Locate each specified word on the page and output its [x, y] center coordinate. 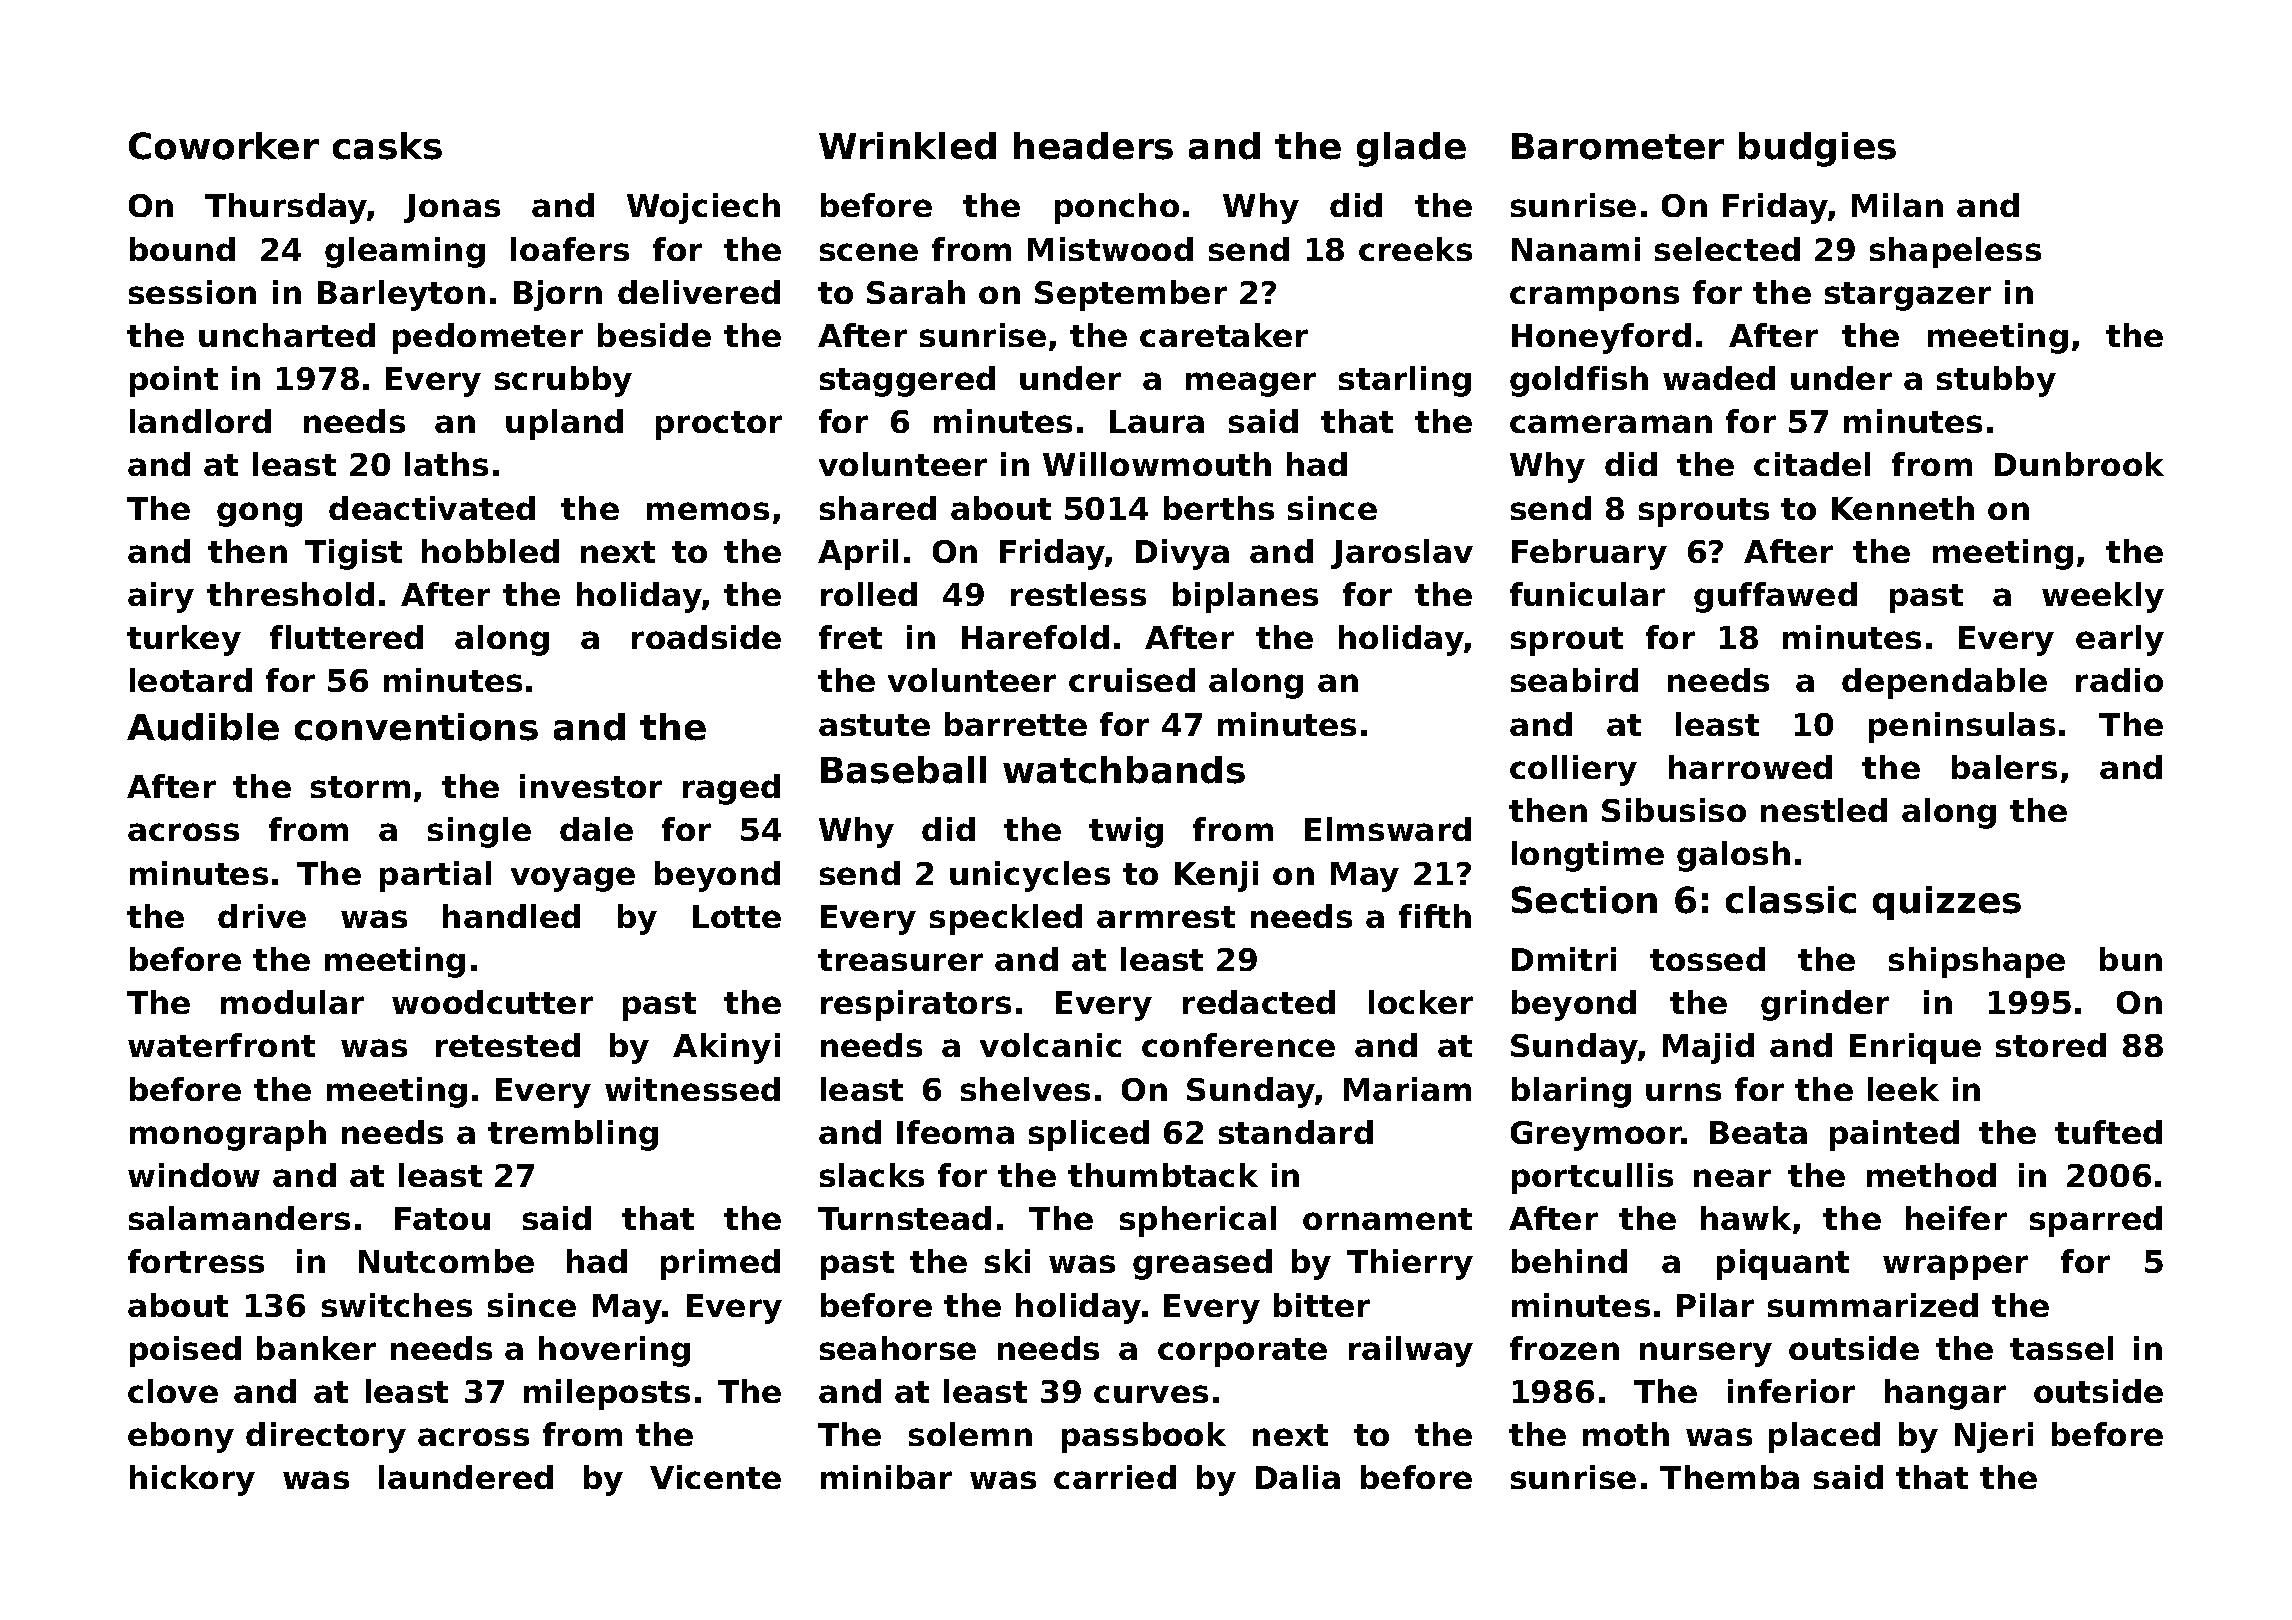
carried [1115, 1477]
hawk [1746, 1218]
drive [262, 916]
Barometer [1618, 146]
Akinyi [726, 1048]
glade [1411, 149]
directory [326, 1437]
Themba [1729, 1477]
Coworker [224, 146]
